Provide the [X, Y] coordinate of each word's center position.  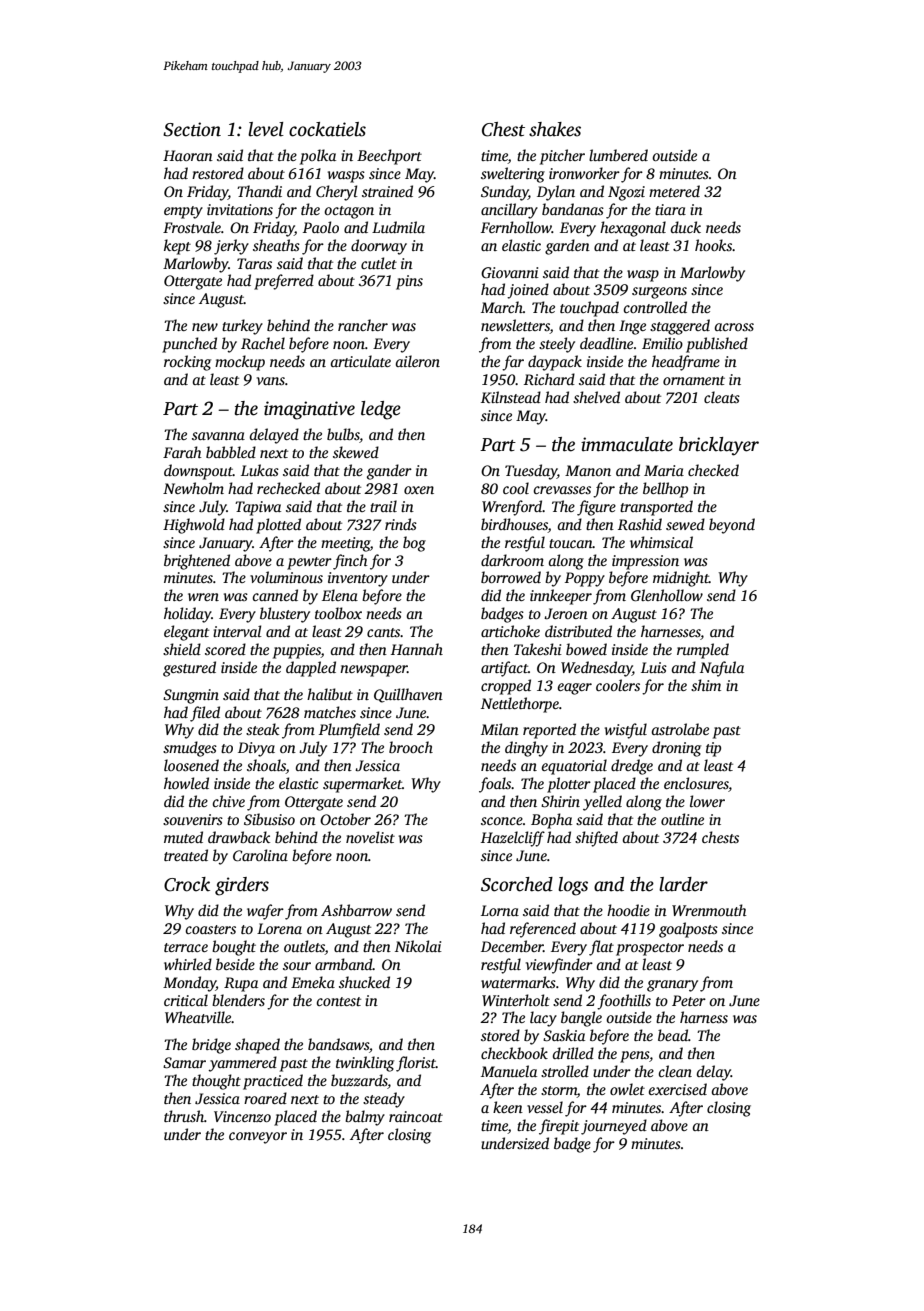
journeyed [614, 1127]
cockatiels [327, 129]
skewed [356, 452]
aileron [417, 361]
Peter [689, 1000]
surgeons [659, 293]
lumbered [618, 155]
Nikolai [418, 946]
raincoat [416, 1116]
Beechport [389, 157]
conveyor [258, 1138]
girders [242, 886]
